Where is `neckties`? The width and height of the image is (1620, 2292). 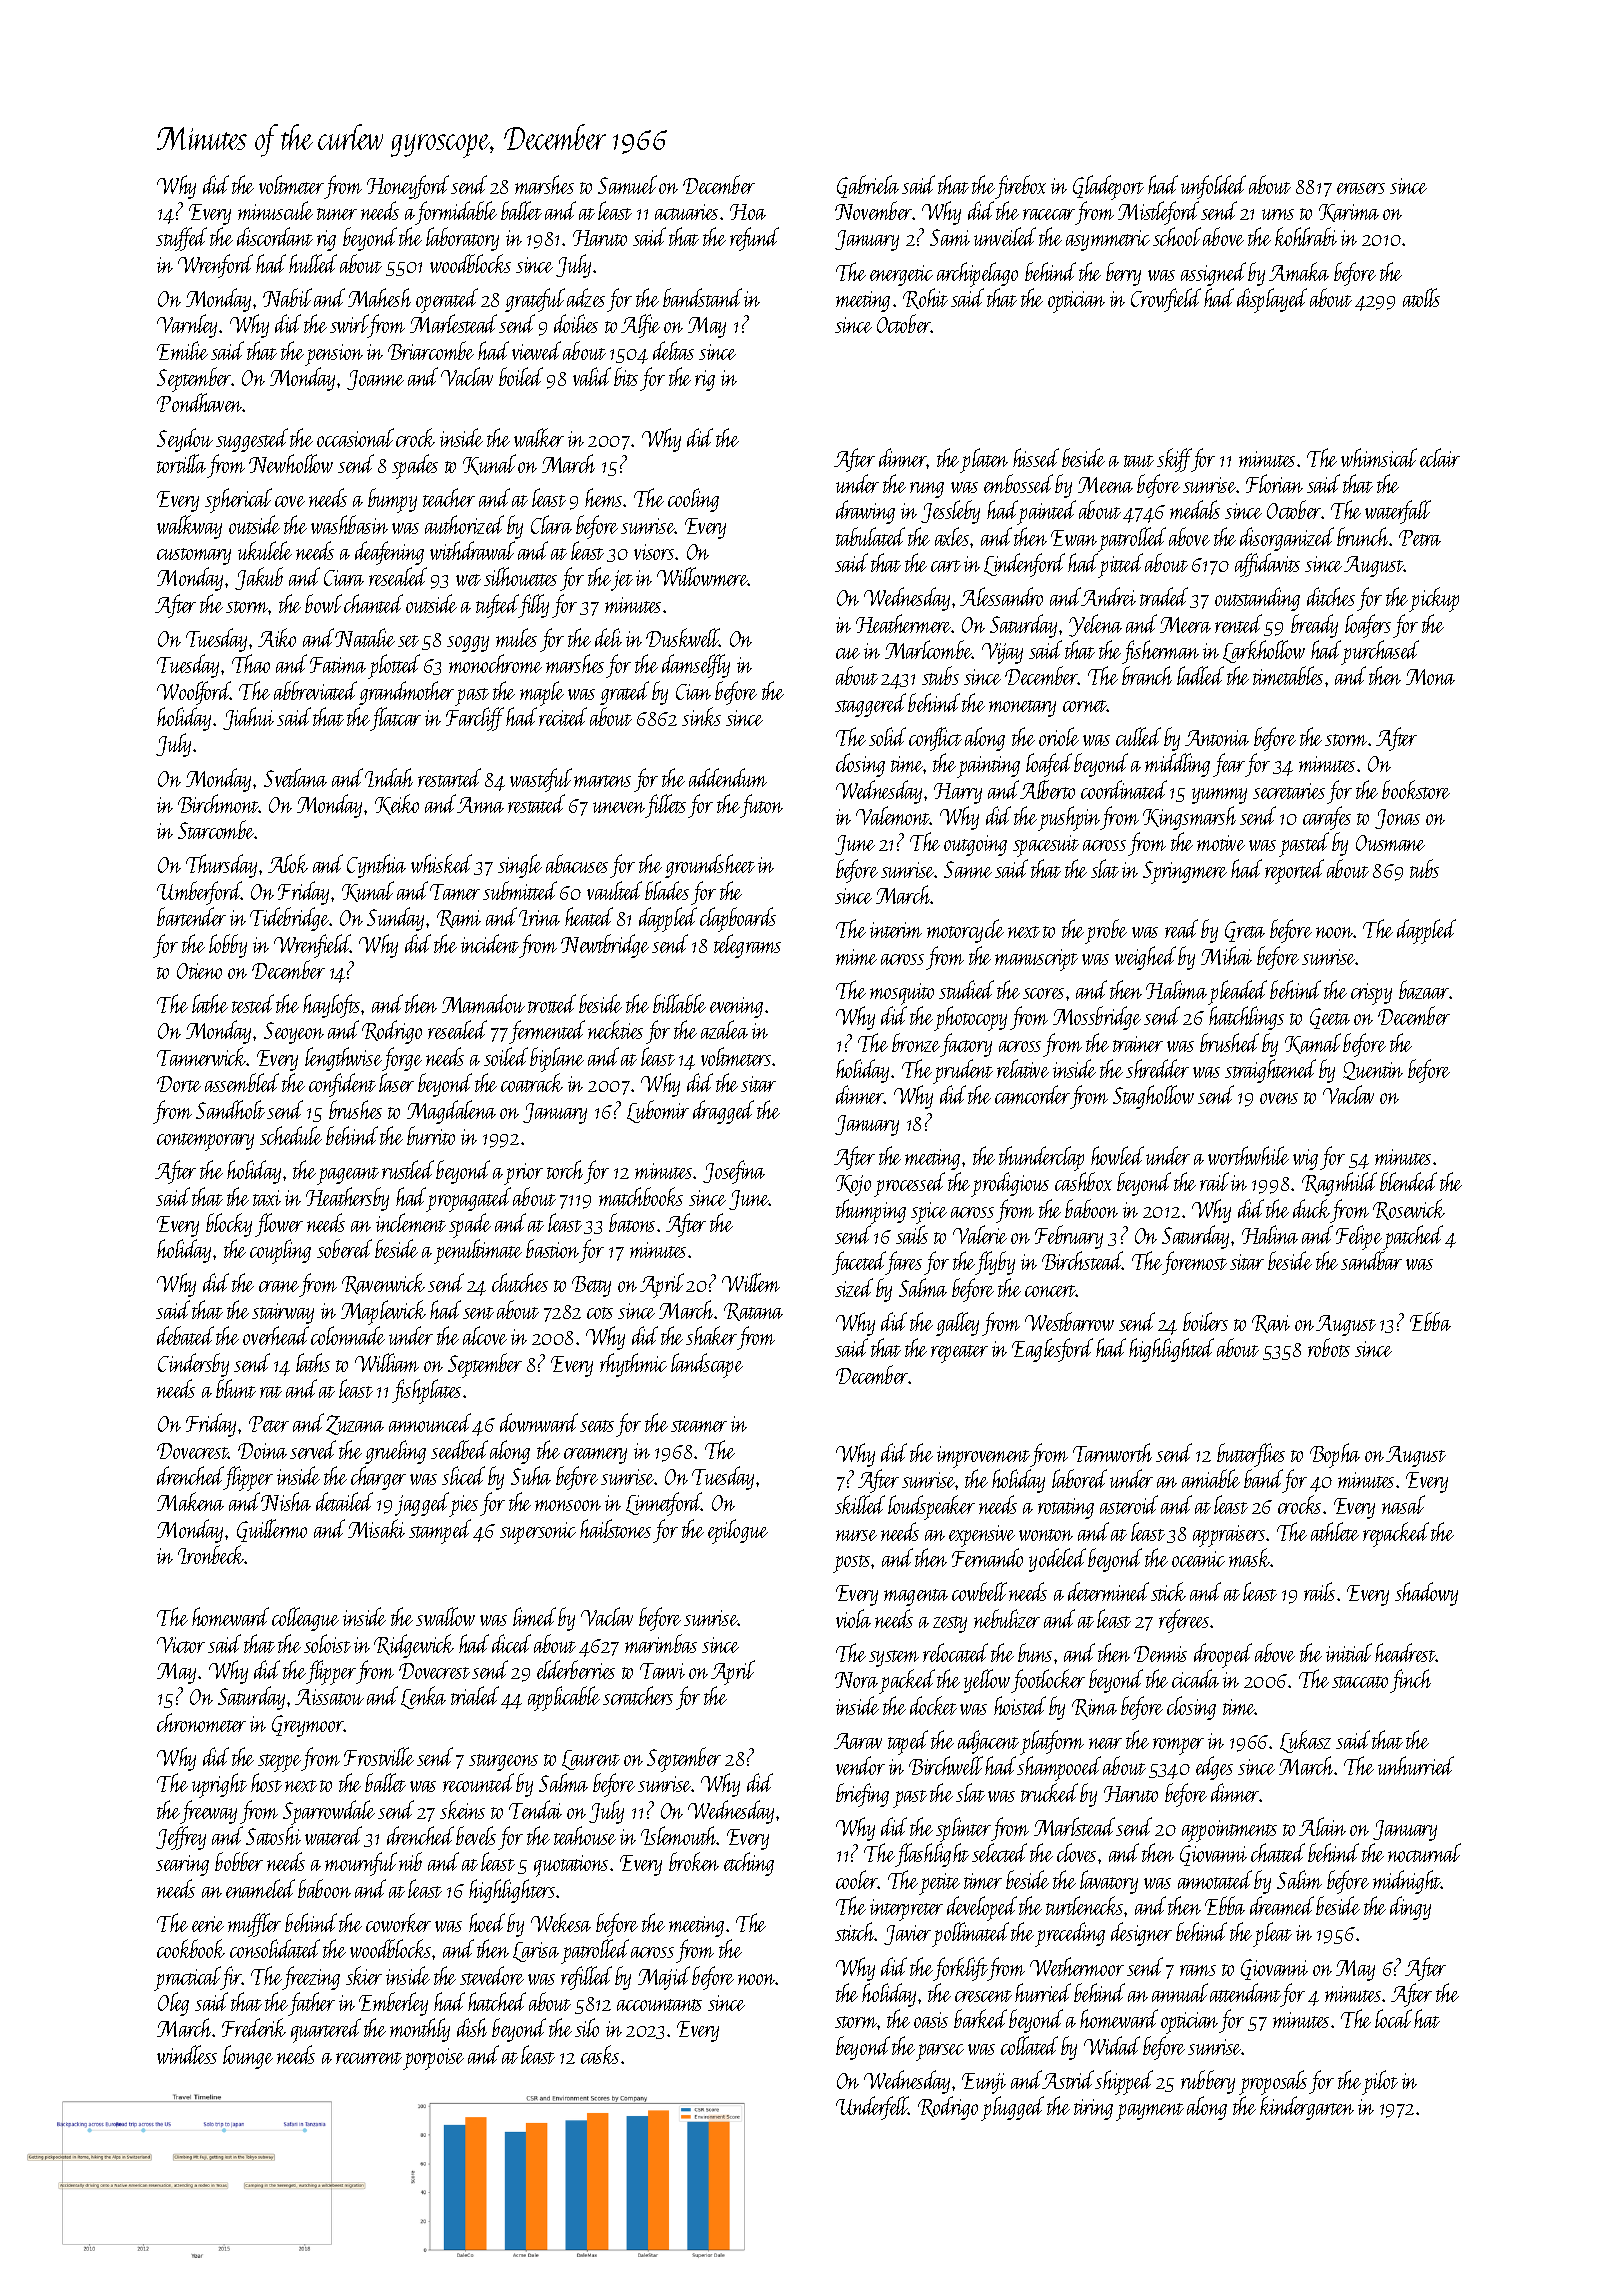
neckties is located at coordinates (615, 1029).
